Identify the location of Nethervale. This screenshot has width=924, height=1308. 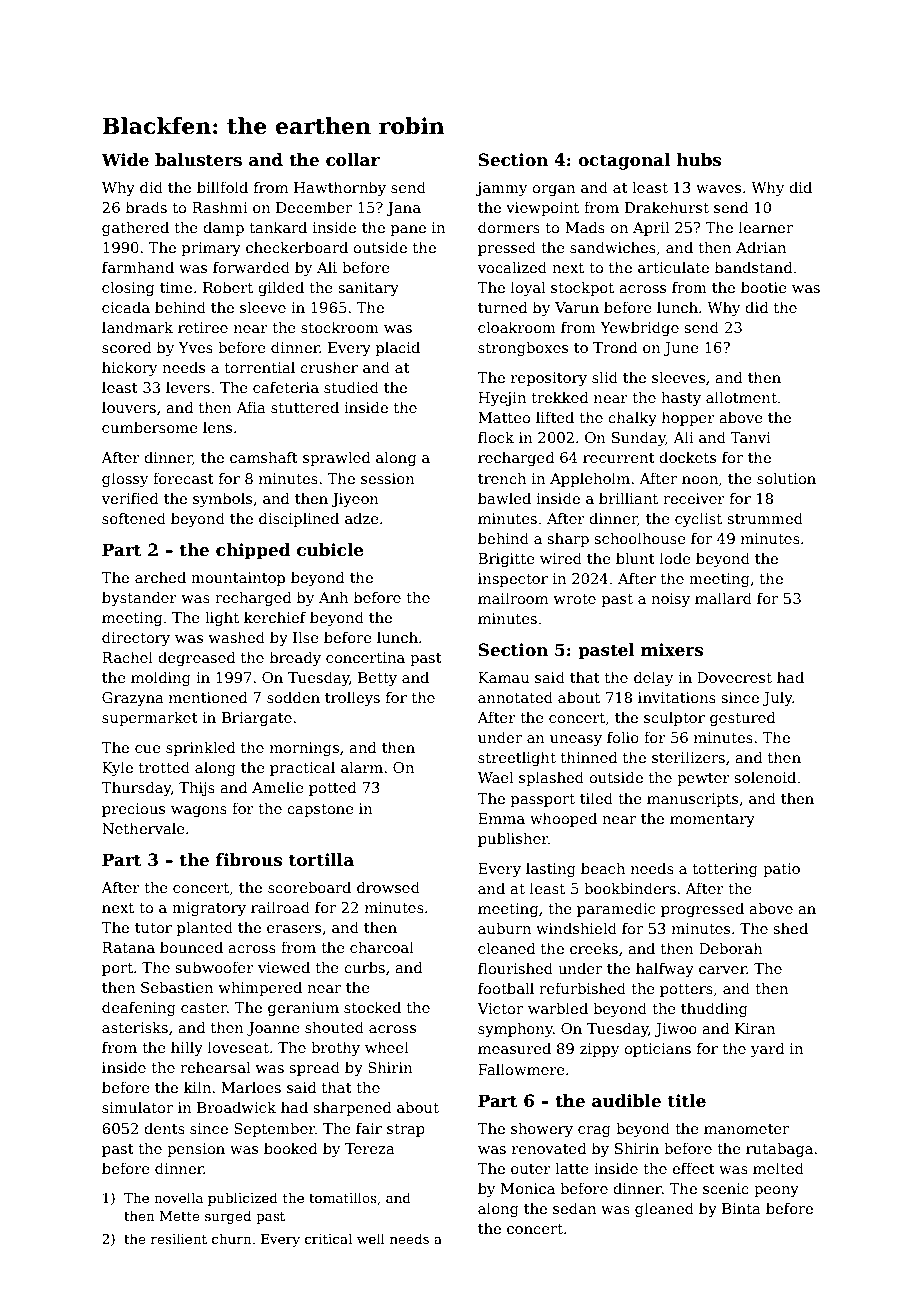
(143, 828).
